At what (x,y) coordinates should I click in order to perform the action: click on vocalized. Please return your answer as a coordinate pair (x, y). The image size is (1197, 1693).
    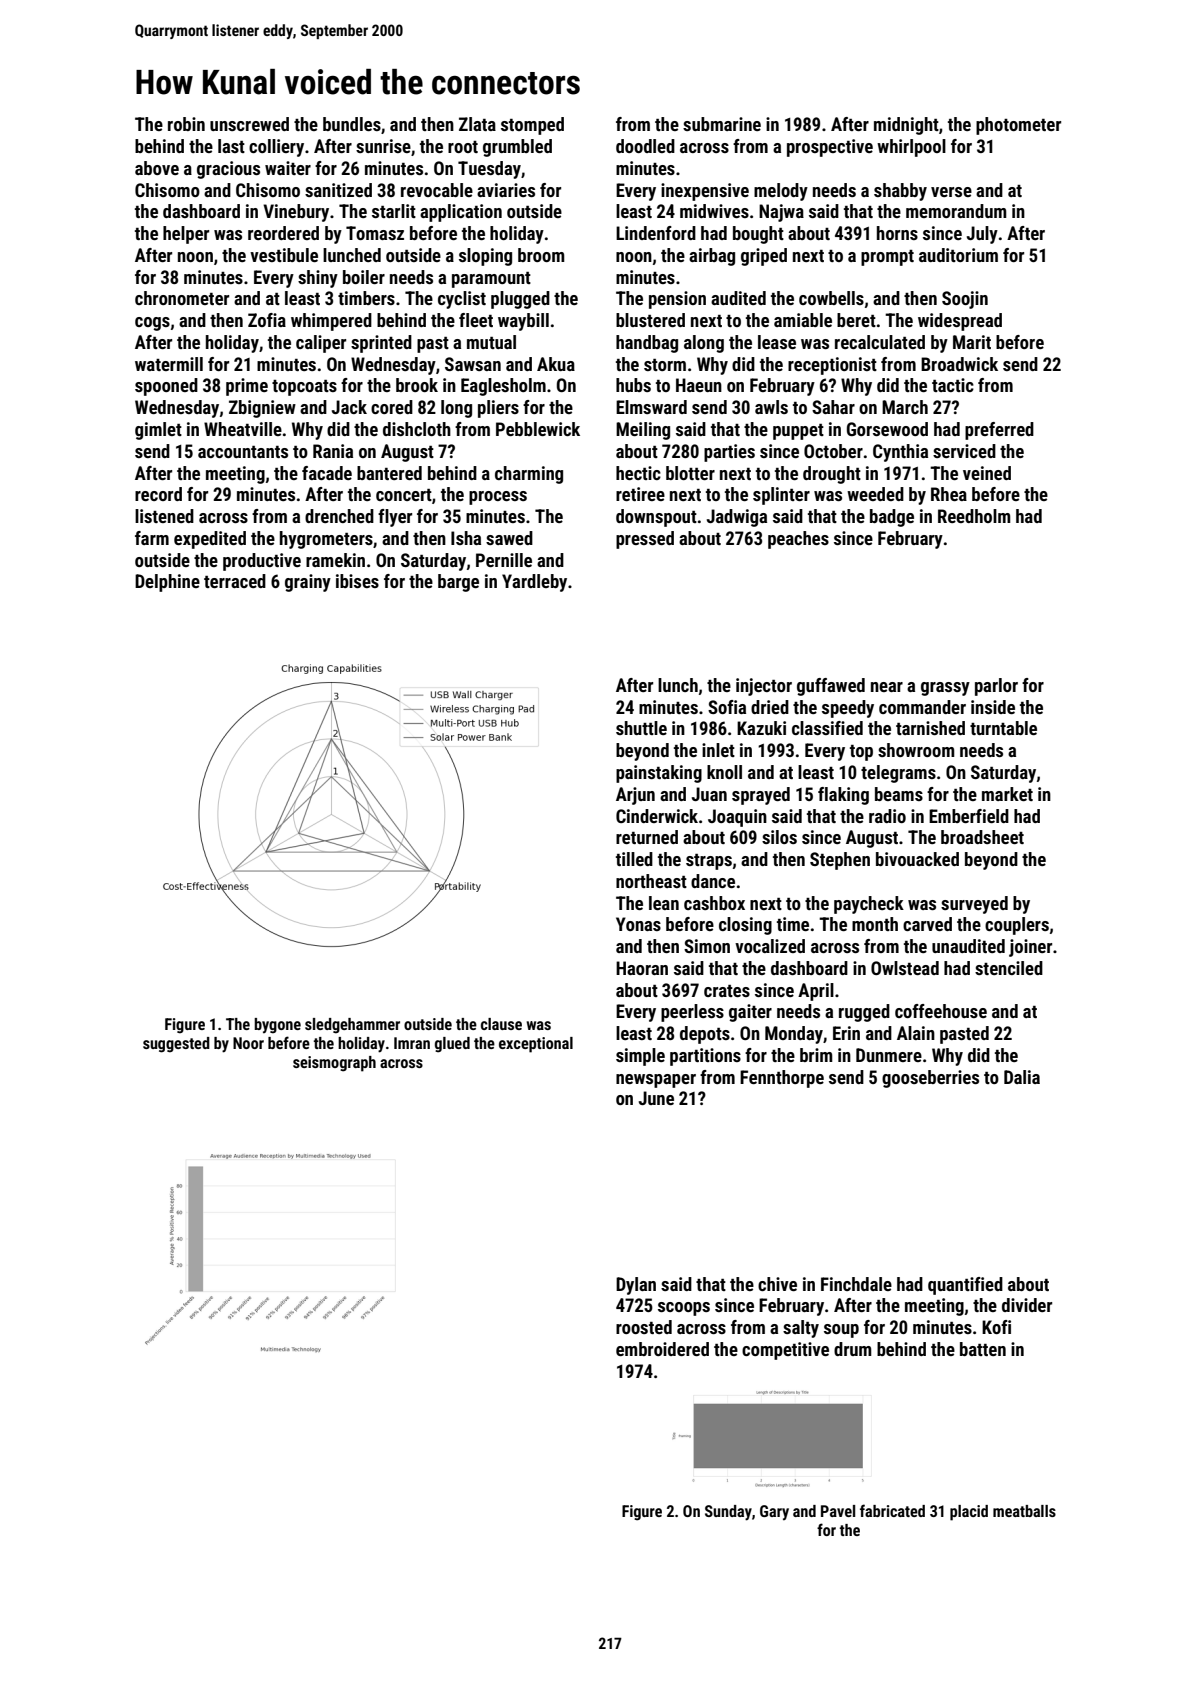
    Looking at the image, I should click on (770, 946).
